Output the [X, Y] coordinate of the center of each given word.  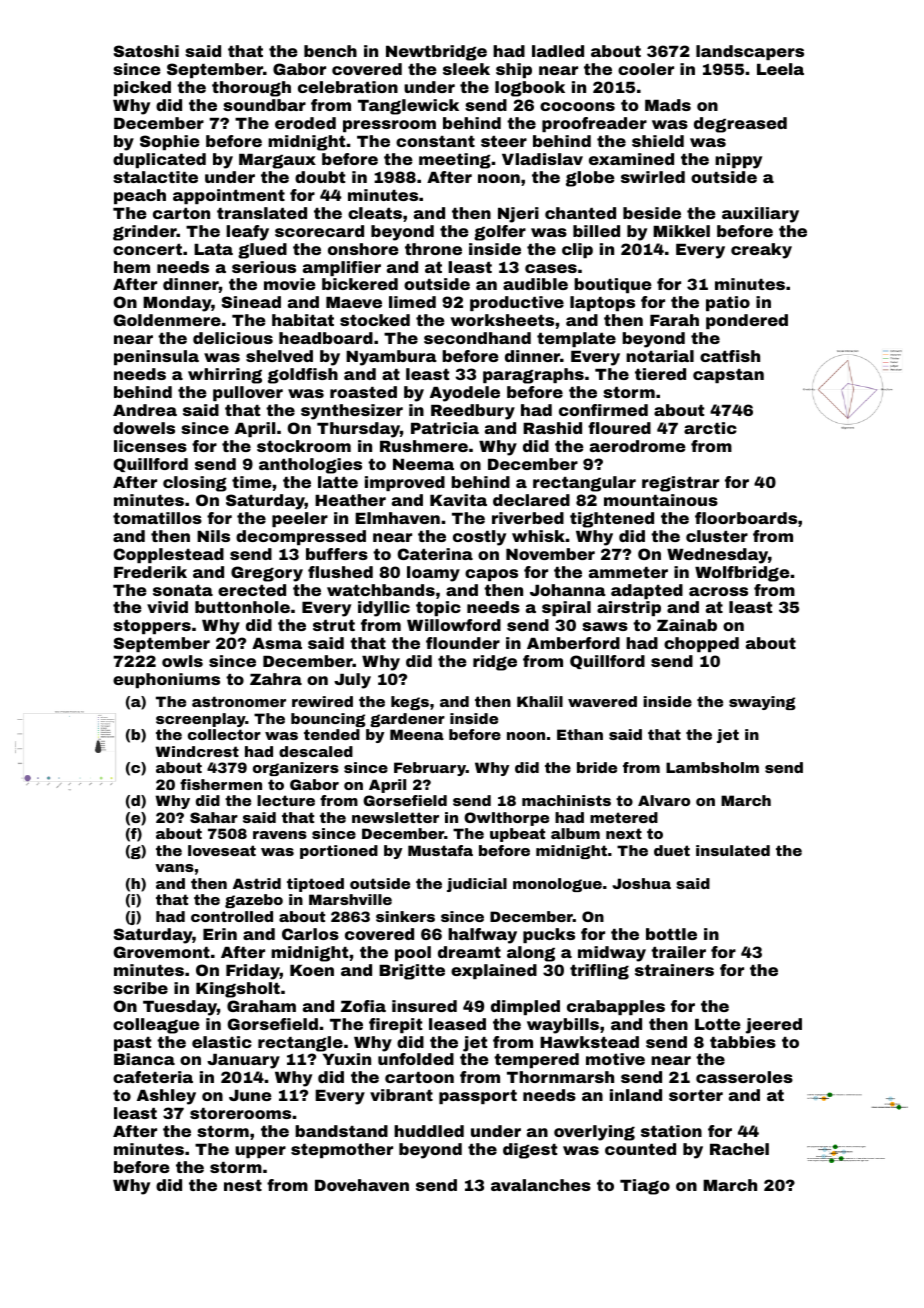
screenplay [201, 720]
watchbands [381, 590]
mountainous [661, 500]
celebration [348, 87]
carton [181, 213]
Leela [780, 69]
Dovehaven [362, 1185]
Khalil [540, 701]
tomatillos [157, 518]
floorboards [746, 518]
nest [243, 1185]
